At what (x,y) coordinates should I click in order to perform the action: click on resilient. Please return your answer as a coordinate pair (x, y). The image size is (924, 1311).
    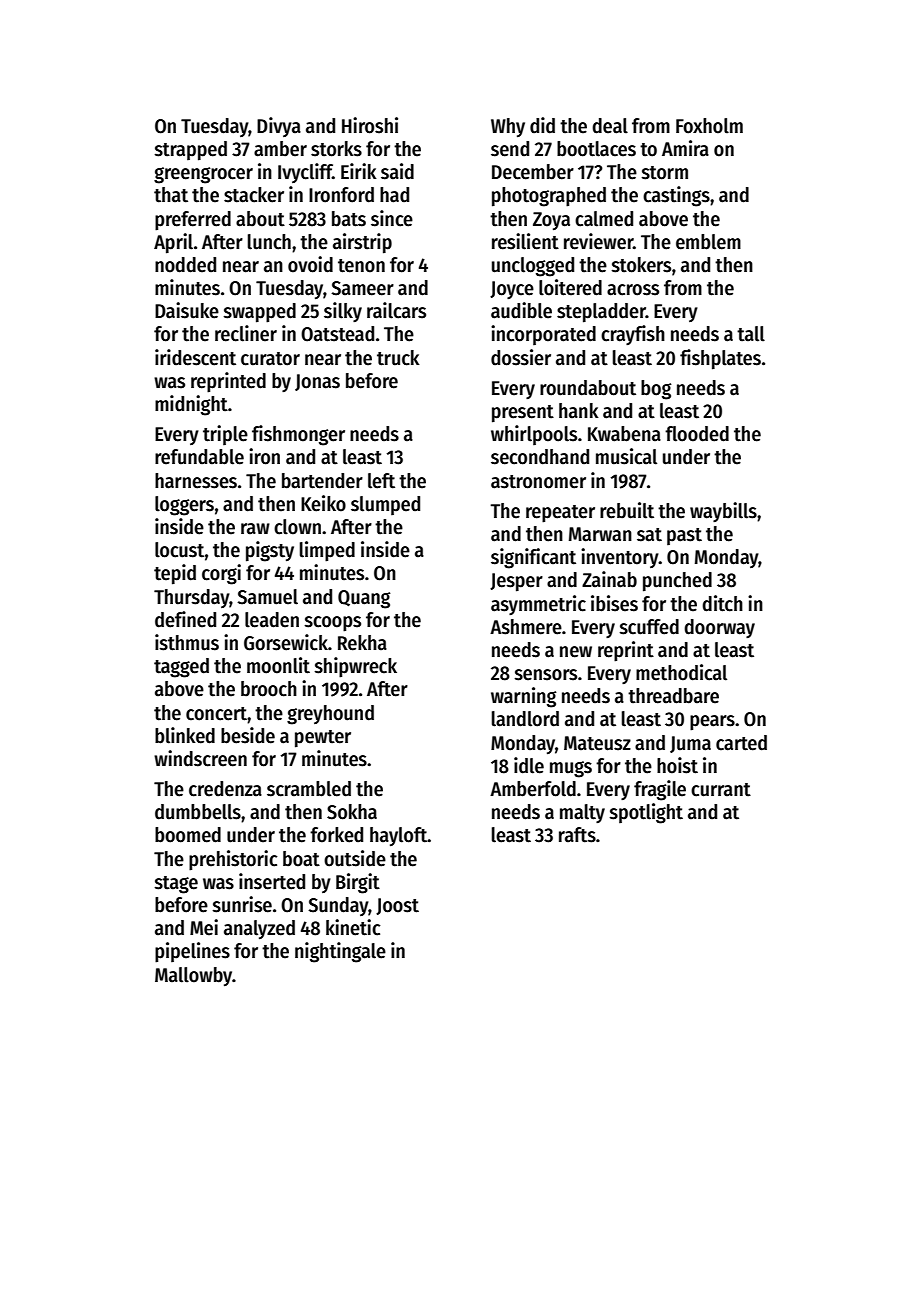
    Looking at the image, I should click on (525, 241).
